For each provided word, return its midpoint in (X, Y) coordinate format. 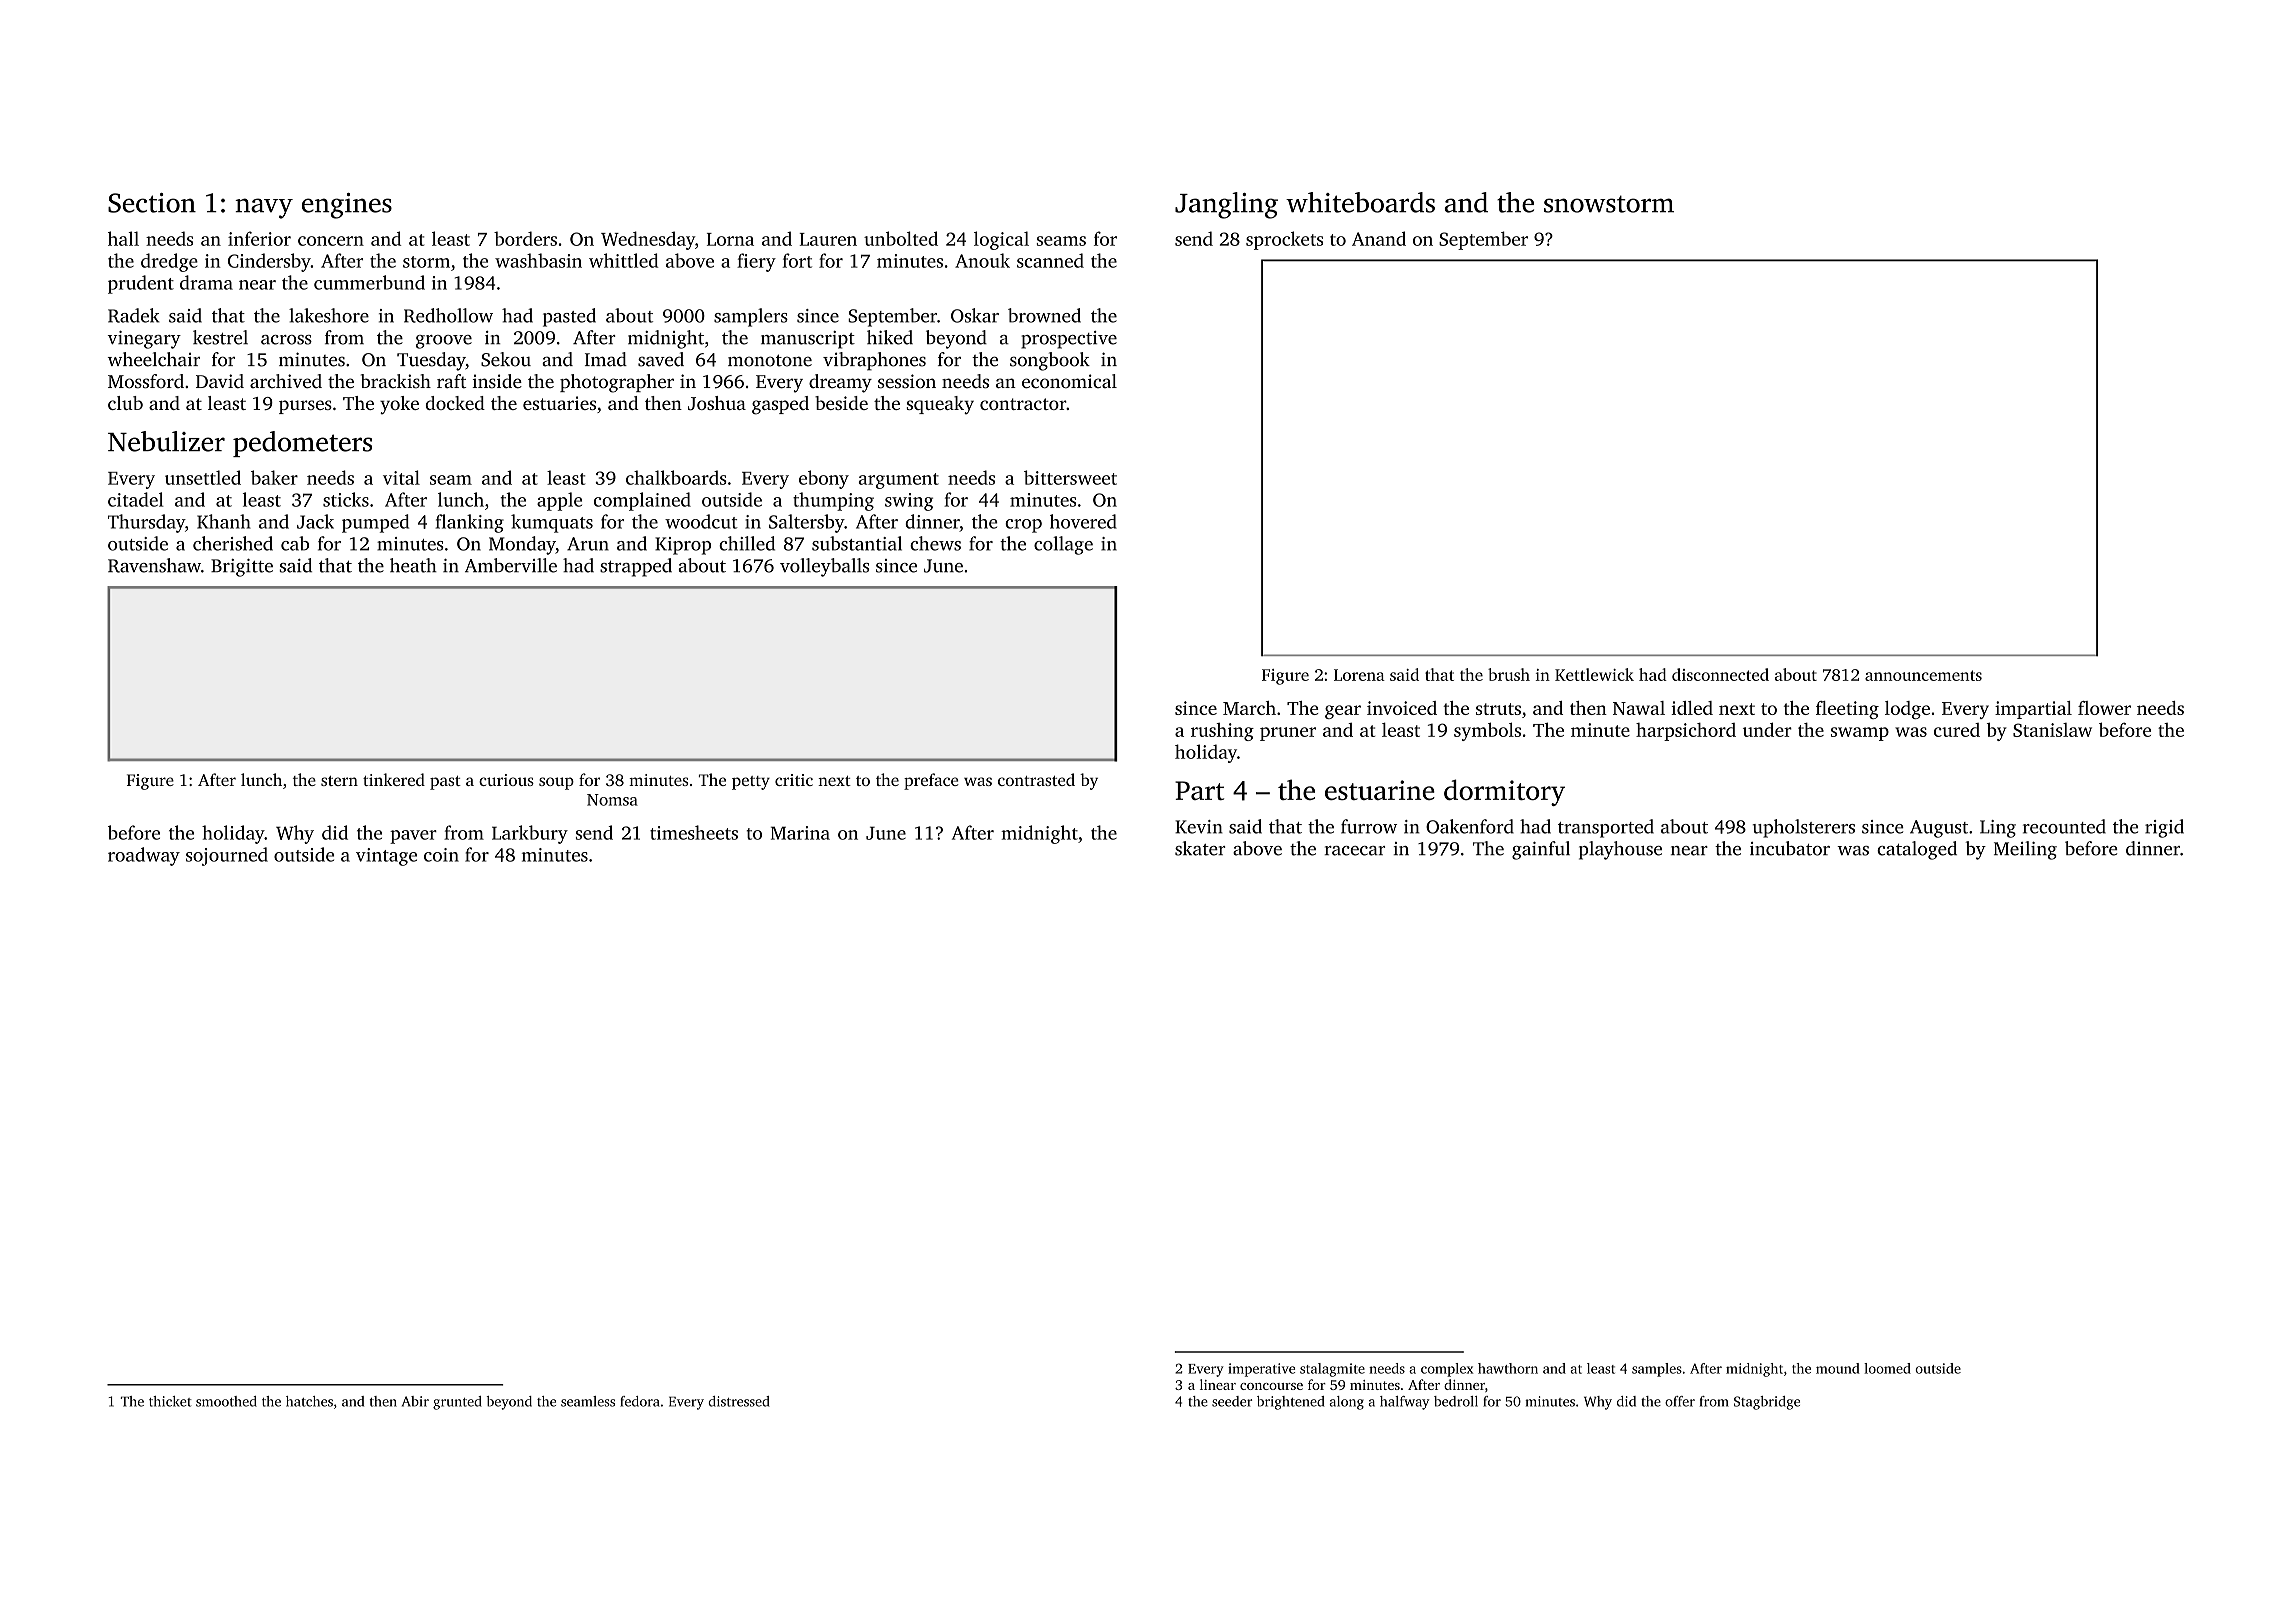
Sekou (506, 359)
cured (1957, 730)
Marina (800, 833)
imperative (1261, 1370)
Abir (415, 1401)
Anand (1379, 238)
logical (1001, 240)
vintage (386, 857)
